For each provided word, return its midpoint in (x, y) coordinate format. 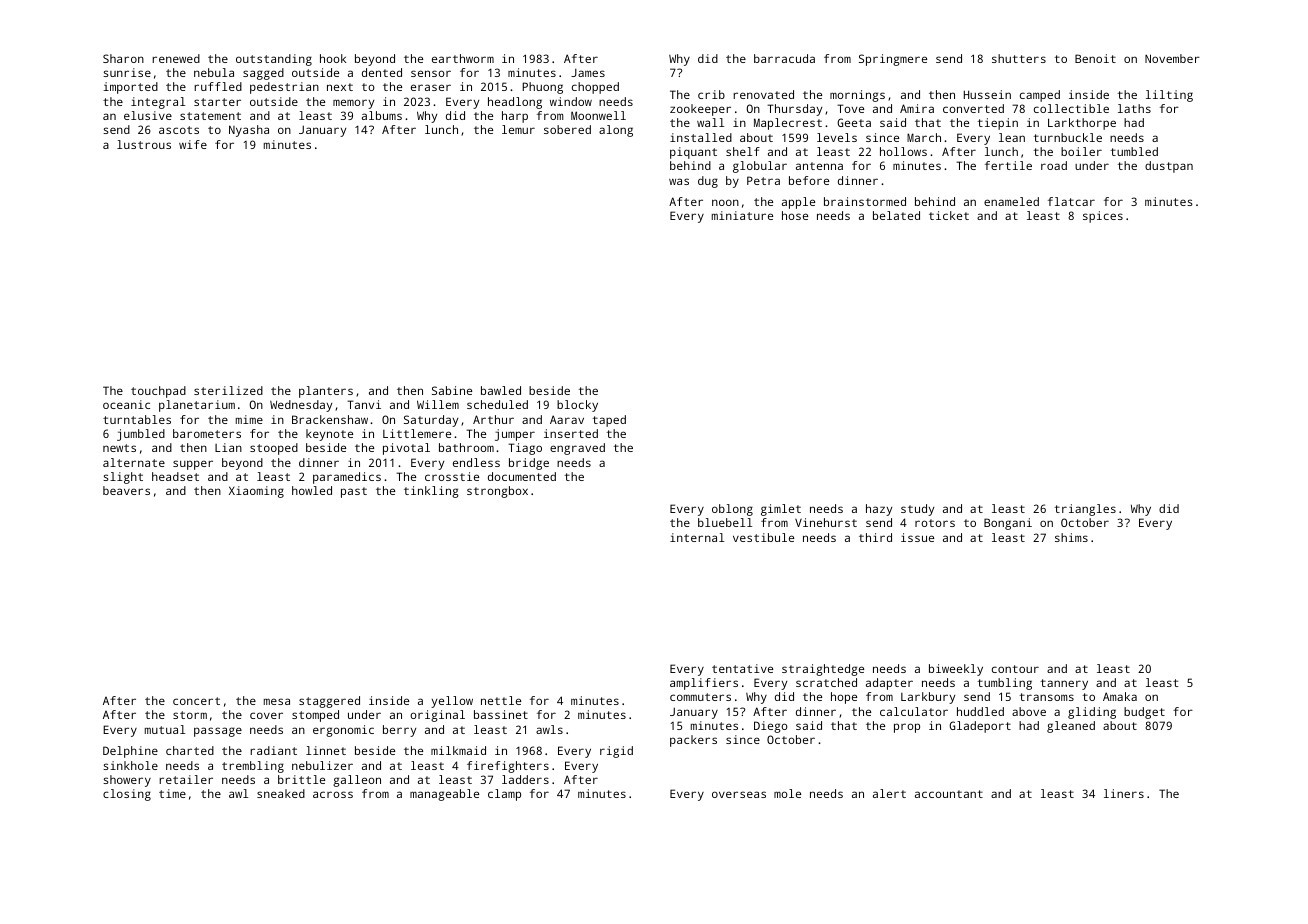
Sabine (452, 390)
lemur (518, 129)
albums (382, 115)
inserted (571, 433)
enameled (1011, 201)
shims (1071, 537)
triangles (1085, 510)
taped (609, 421)
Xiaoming (256, 492)
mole (787, 793)
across (333, 794)
